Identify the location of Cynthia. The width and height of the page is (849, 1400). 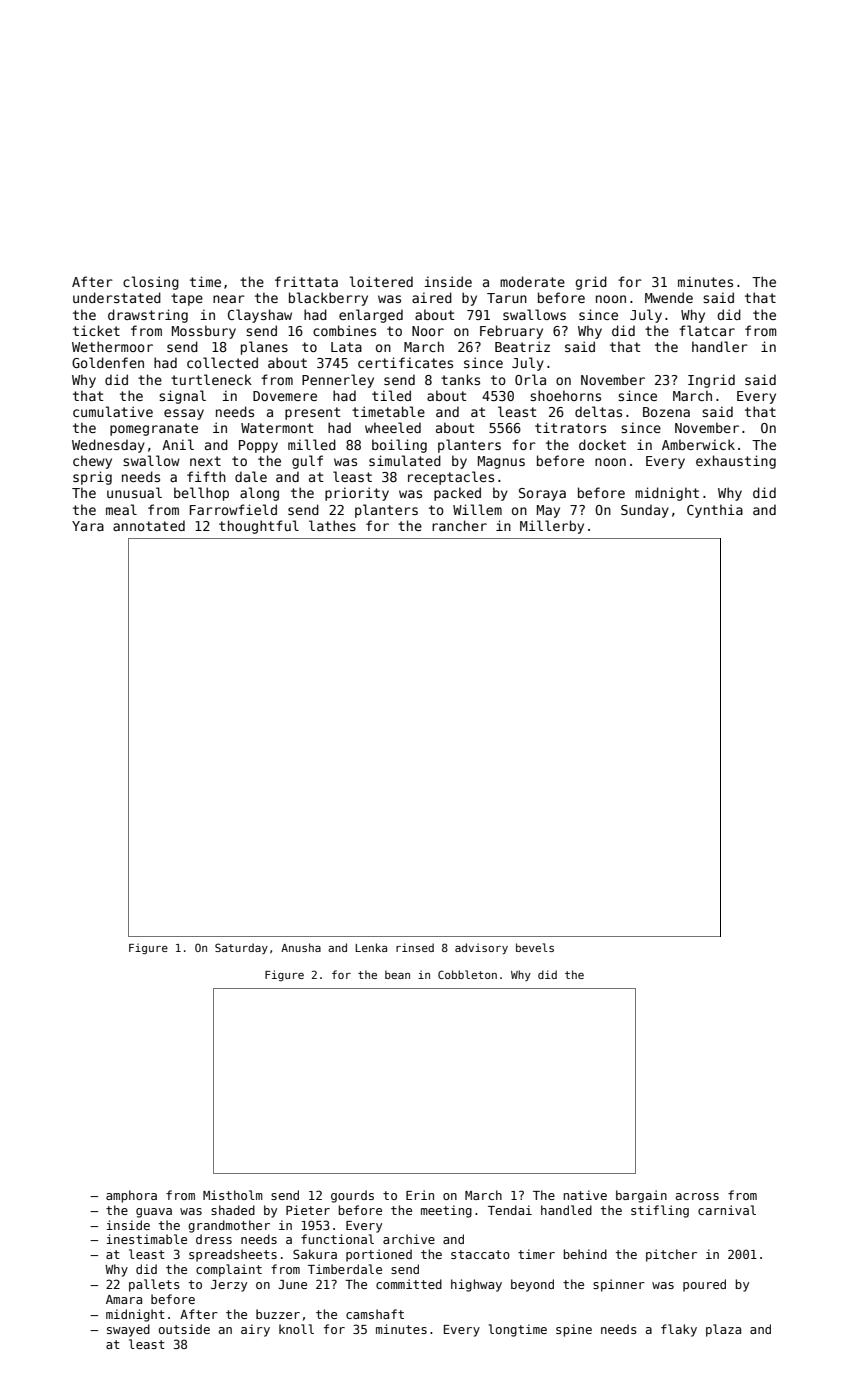
(715, 511).
